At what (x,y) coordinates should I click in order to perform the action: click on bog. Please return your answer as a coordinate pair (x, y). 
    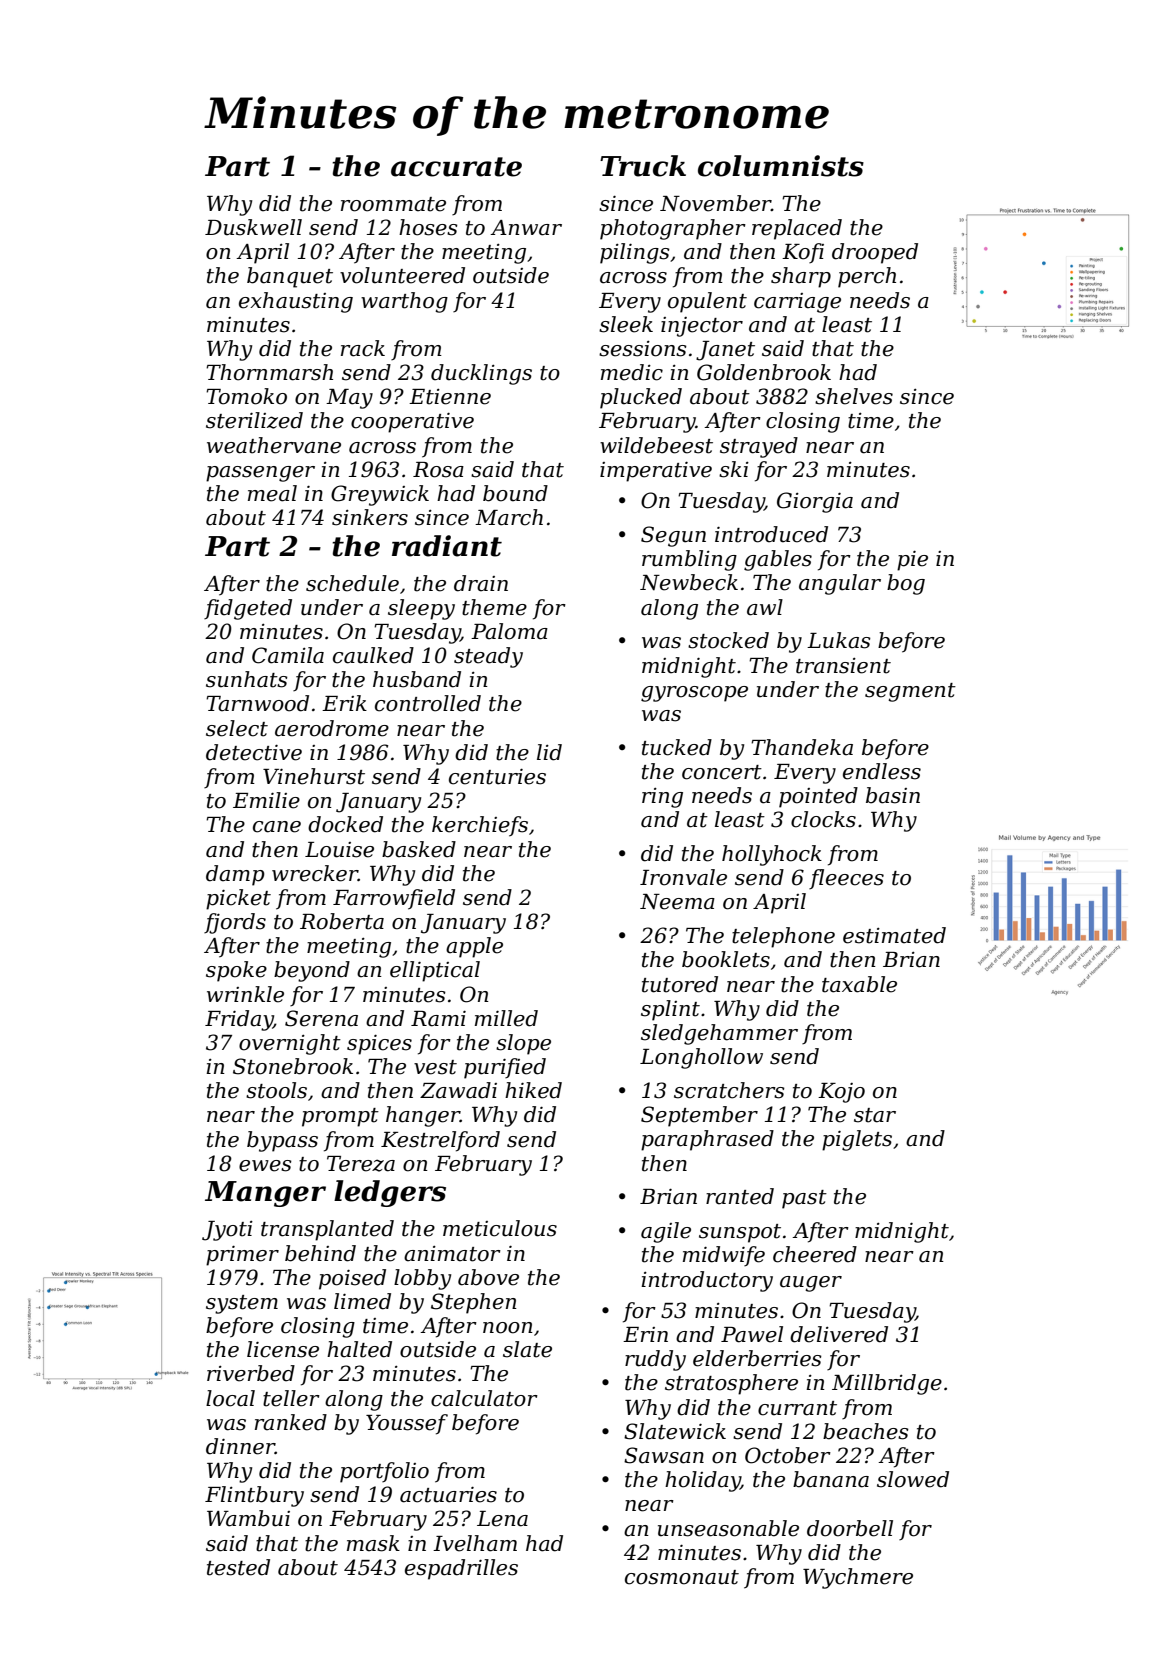
    Looking at the image, I should click on (906, 584).
